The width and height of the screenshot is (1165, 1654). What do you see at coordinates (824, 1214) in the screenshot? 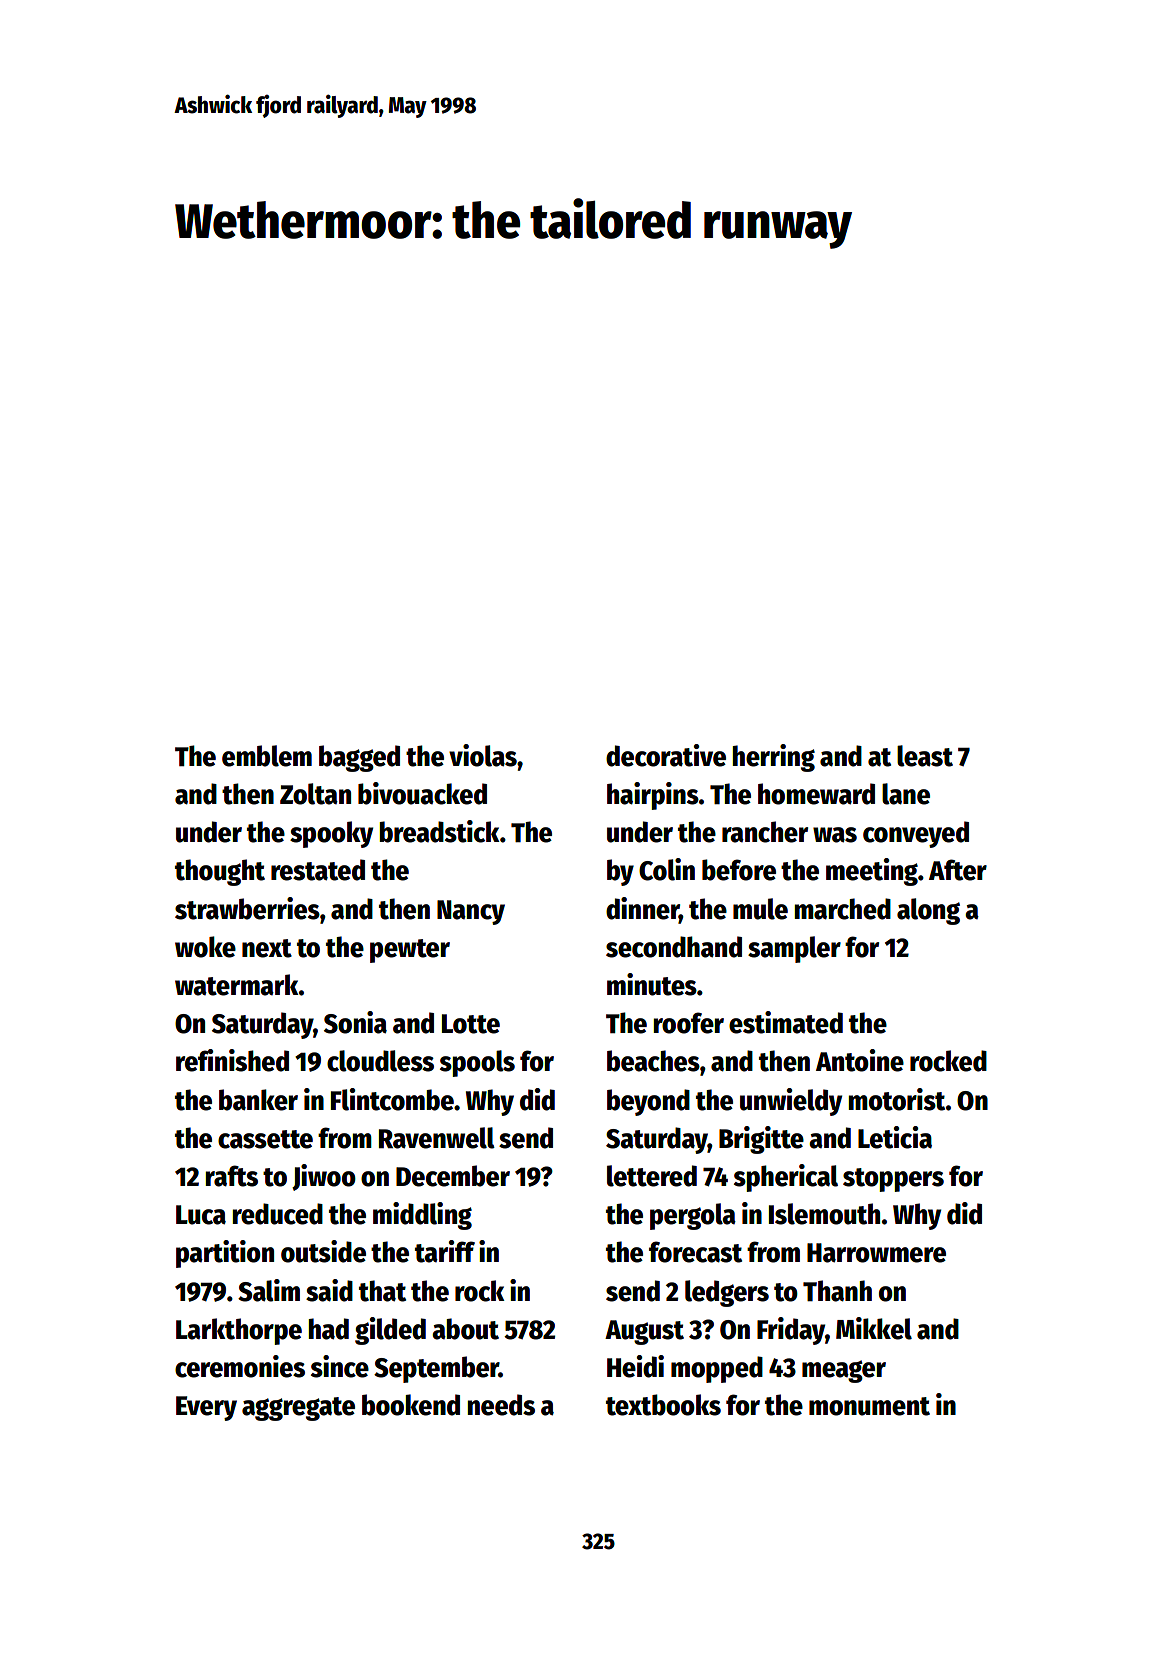
I see `Islemouth` at bounding box center [824, 1214].
